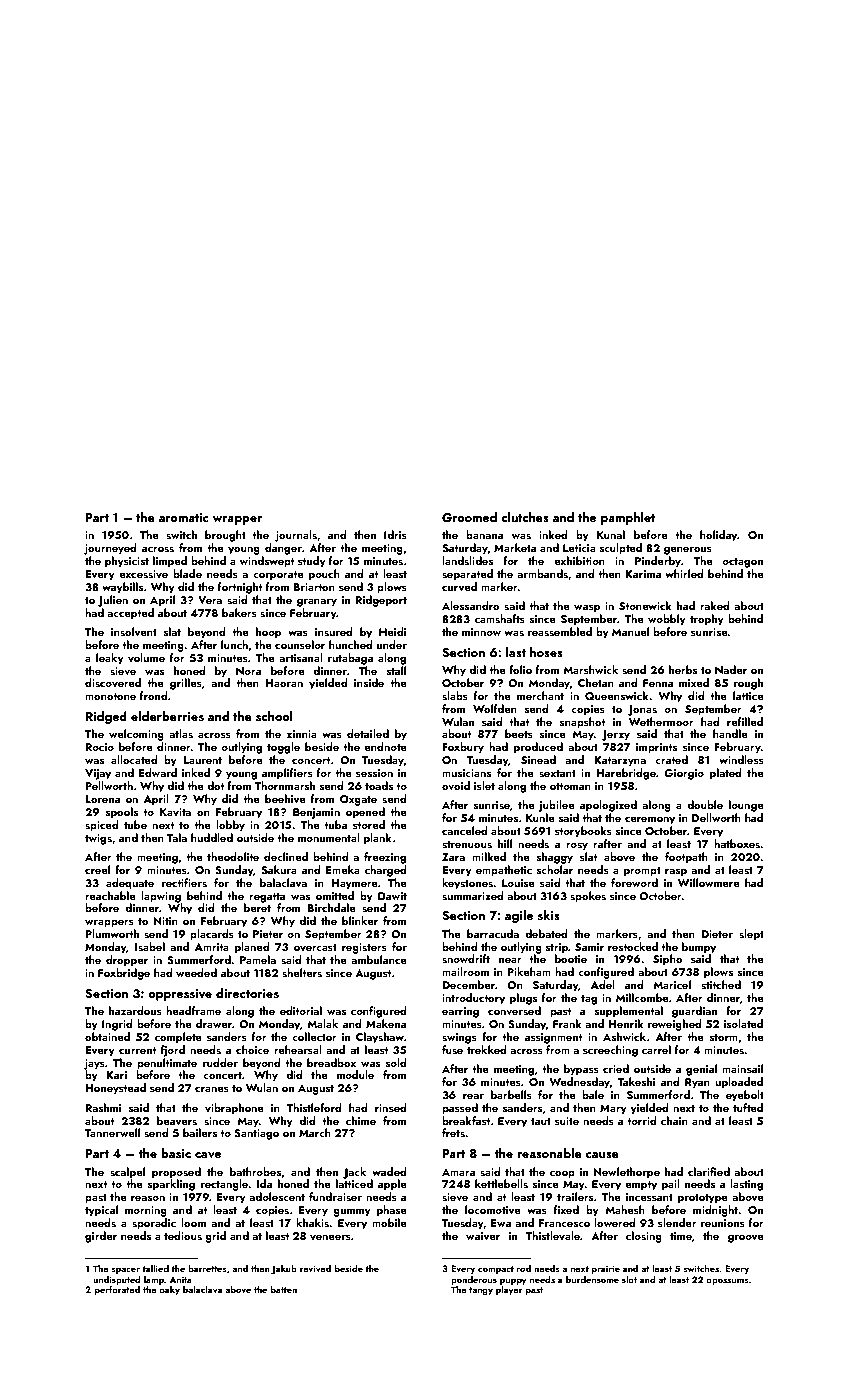 The height and width of the document is (1400, 849). I want to click on restocked, so click(633, 946).
